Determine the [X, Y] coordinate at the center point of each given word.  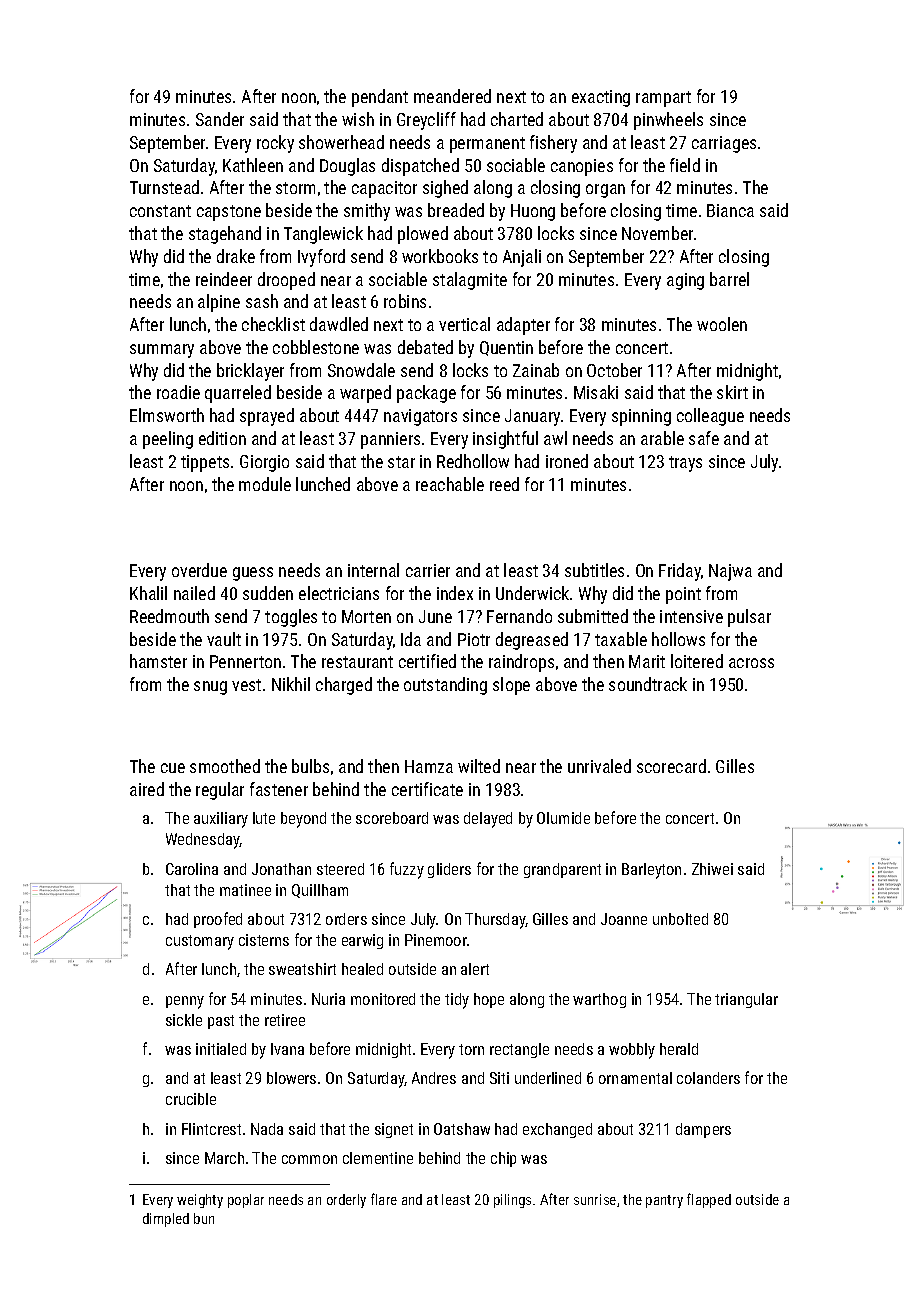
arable [662, 438]
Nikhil [291, 684]
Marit [647, 661]
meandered [452, 96]
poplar [246, 1201]
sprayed [267, 417]
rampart [663, 99]
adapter [523, 326]
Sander [220, 119]
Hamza [429, 766]
